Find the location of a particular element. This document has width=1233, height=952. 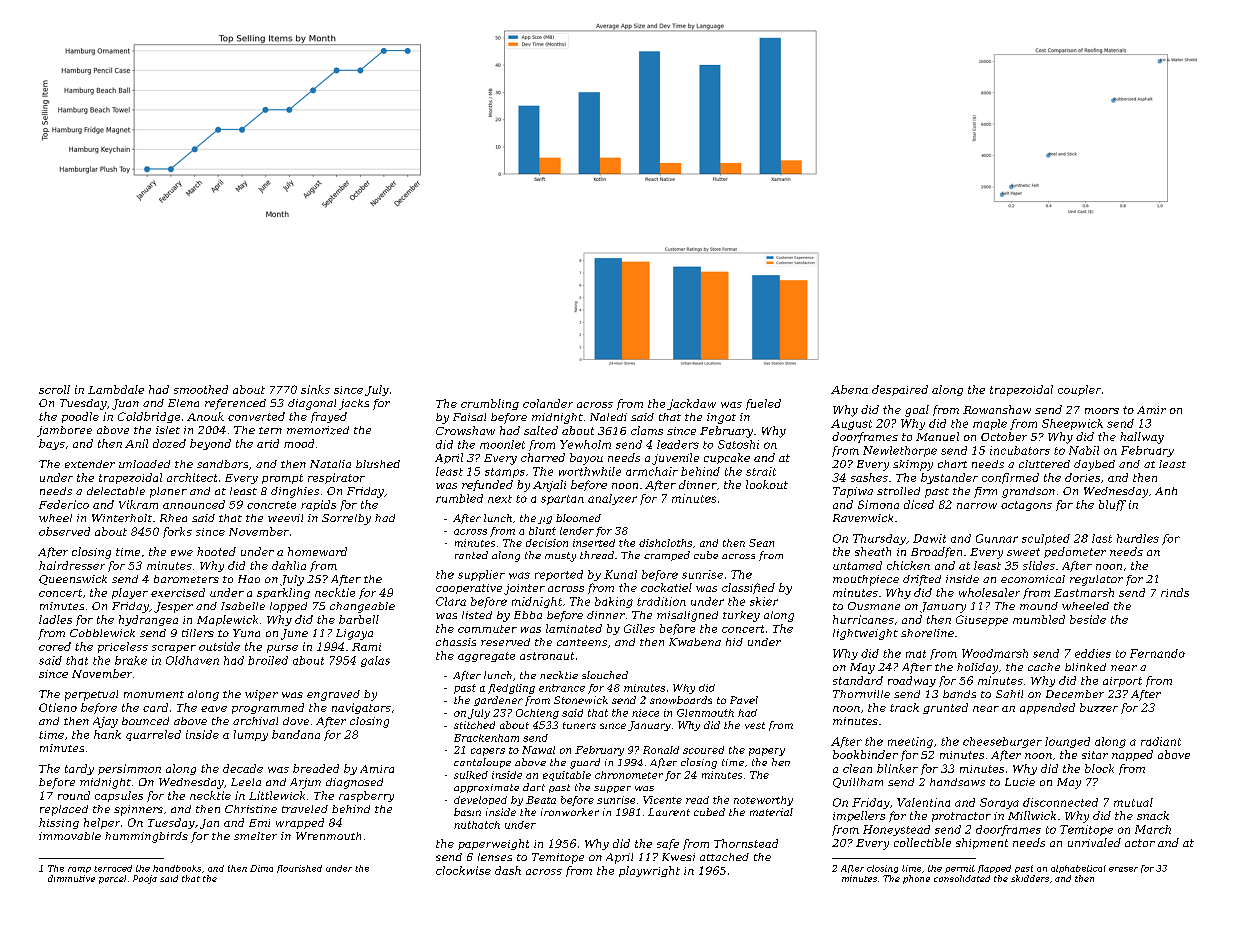

Pavel is located at coordinates (744, 700).
